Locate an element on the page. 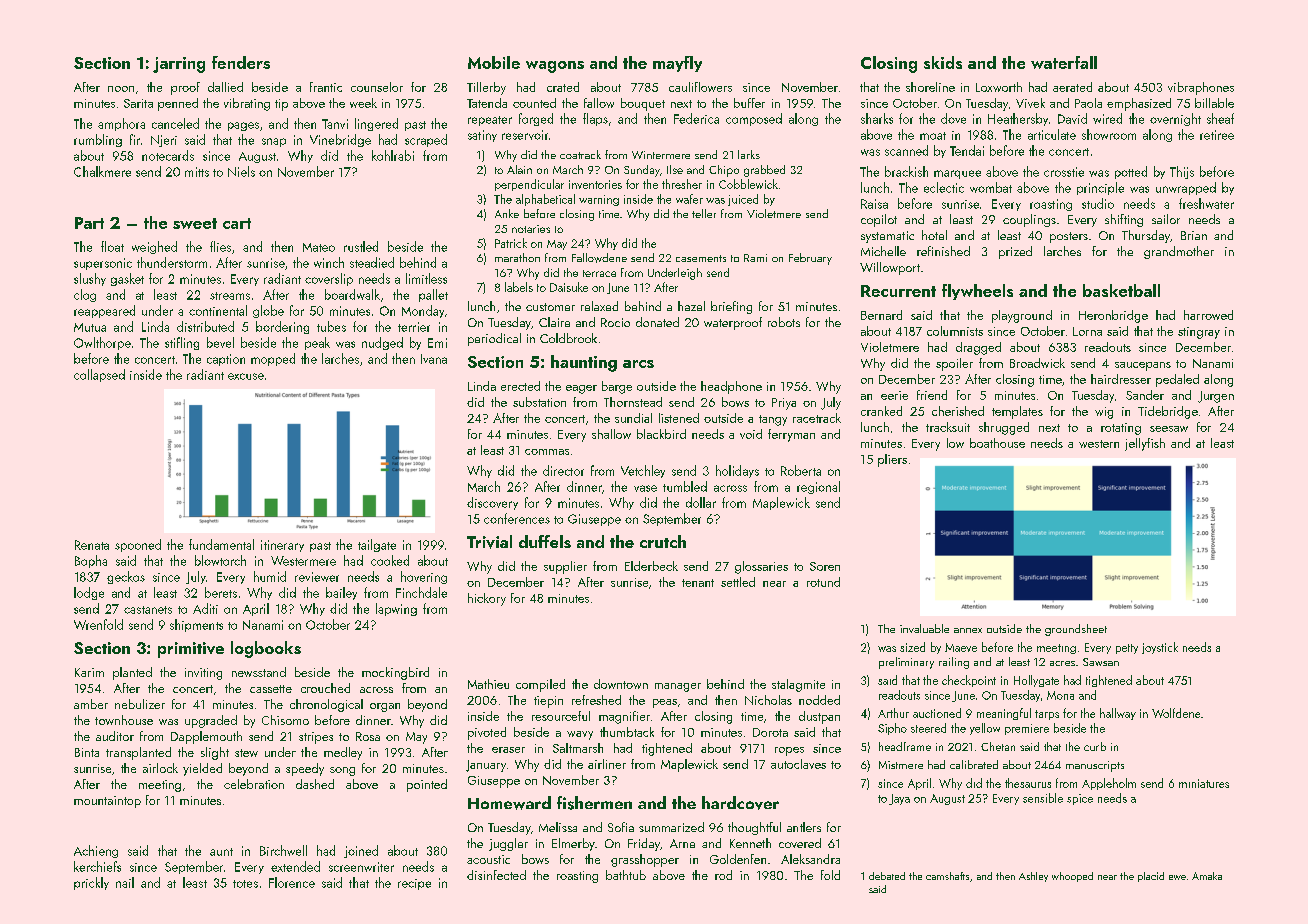  logbooks is located at coordinates (266, 649).
